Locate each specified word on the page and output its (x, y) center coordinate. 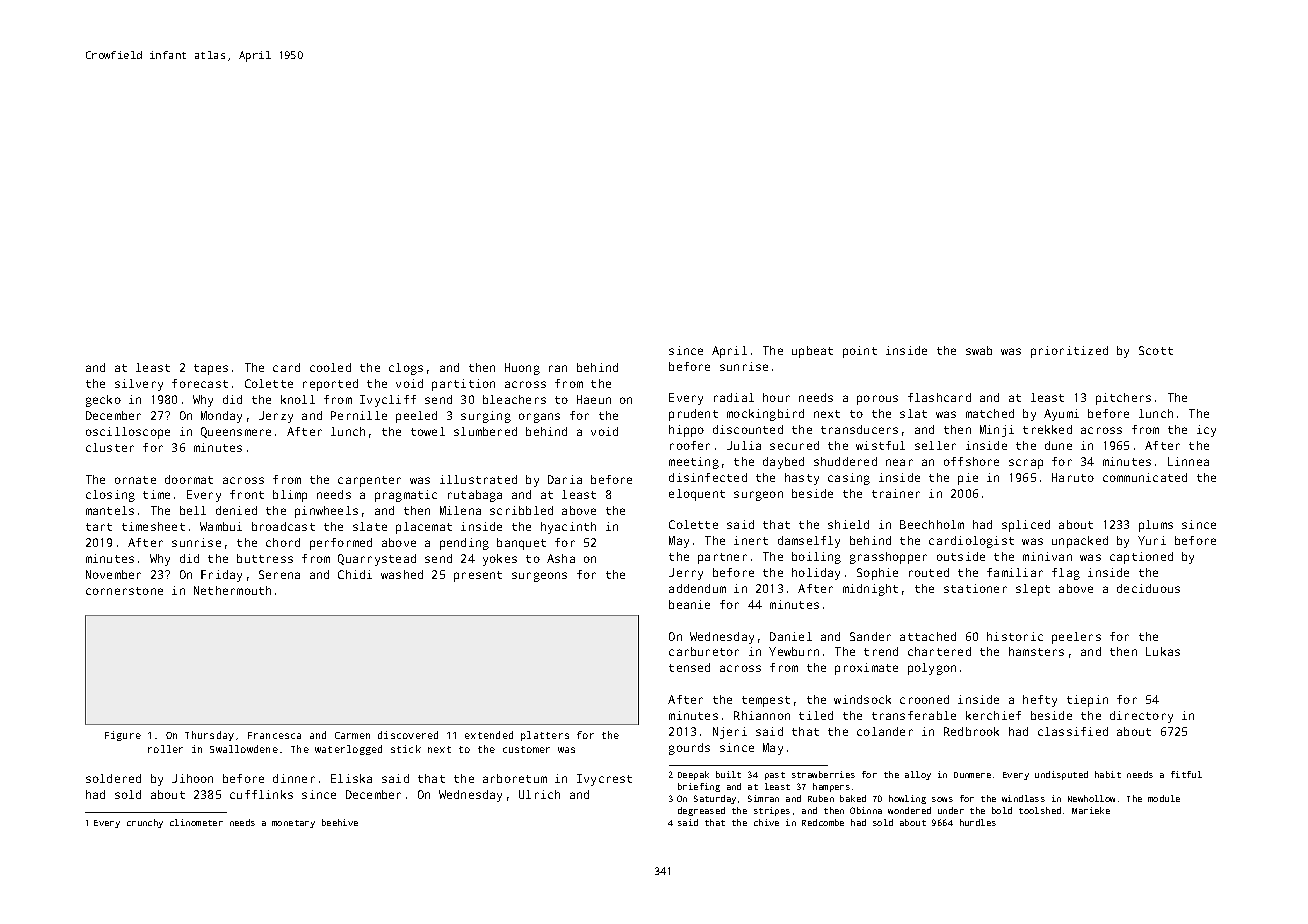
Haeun (594, 399)
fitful (1186, 774)
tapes (211, 369)
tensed (689, 667)
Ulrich (539, 794)
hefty (1040, 701)
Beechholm (932, 524)
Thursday (209, 736)
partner (722, 558)
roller (165, 749)
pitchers (1123, 399)
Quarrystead (377, 560)
